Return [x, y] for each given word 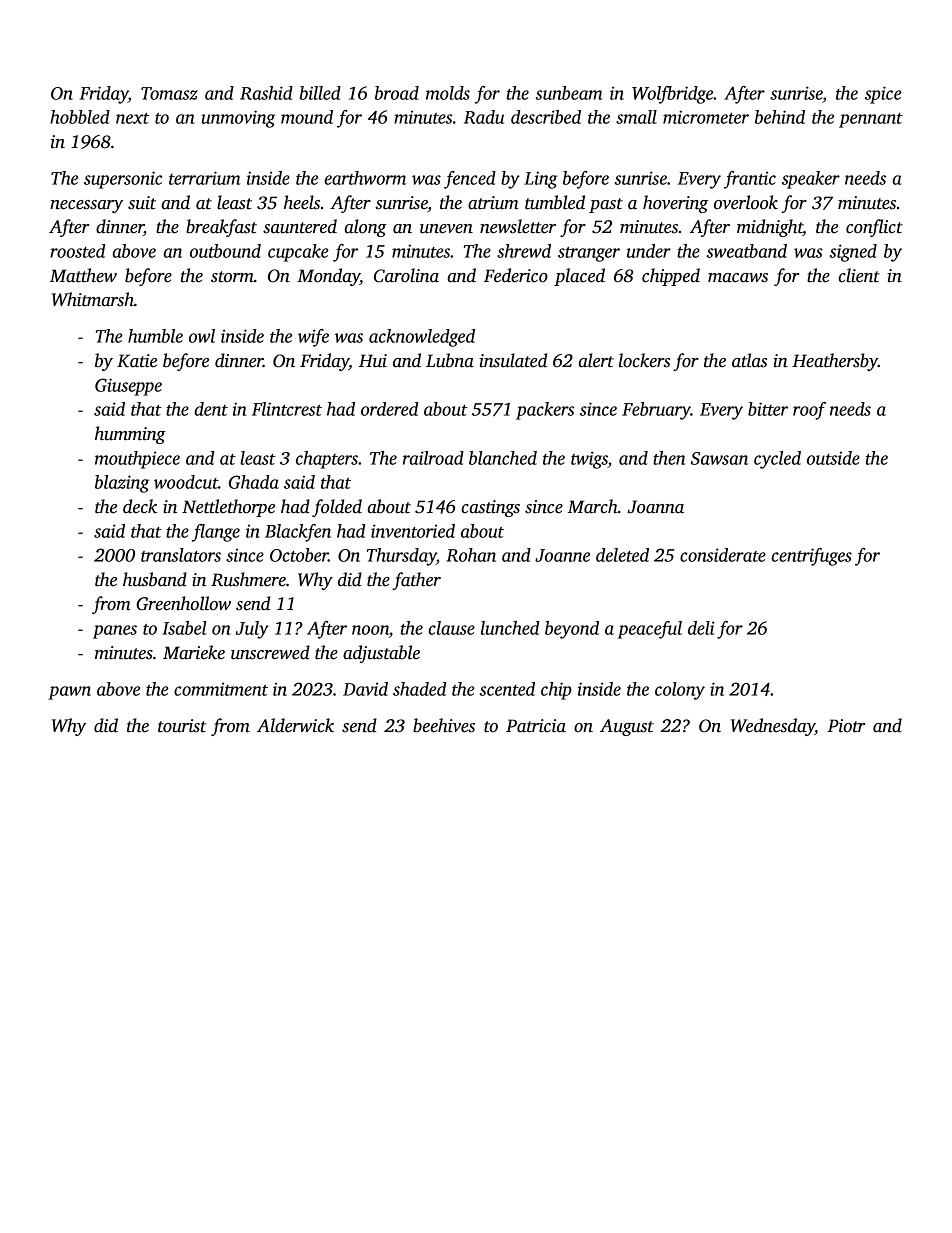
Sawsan [719, 458]
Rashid [266, 93]
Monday [328, 277]
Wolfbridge [672, 95]
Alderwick [295, 725]
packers [545, 411]
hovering [675, 204]
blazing [122, 484]
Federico [516, 275]
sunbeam [569, 93]
